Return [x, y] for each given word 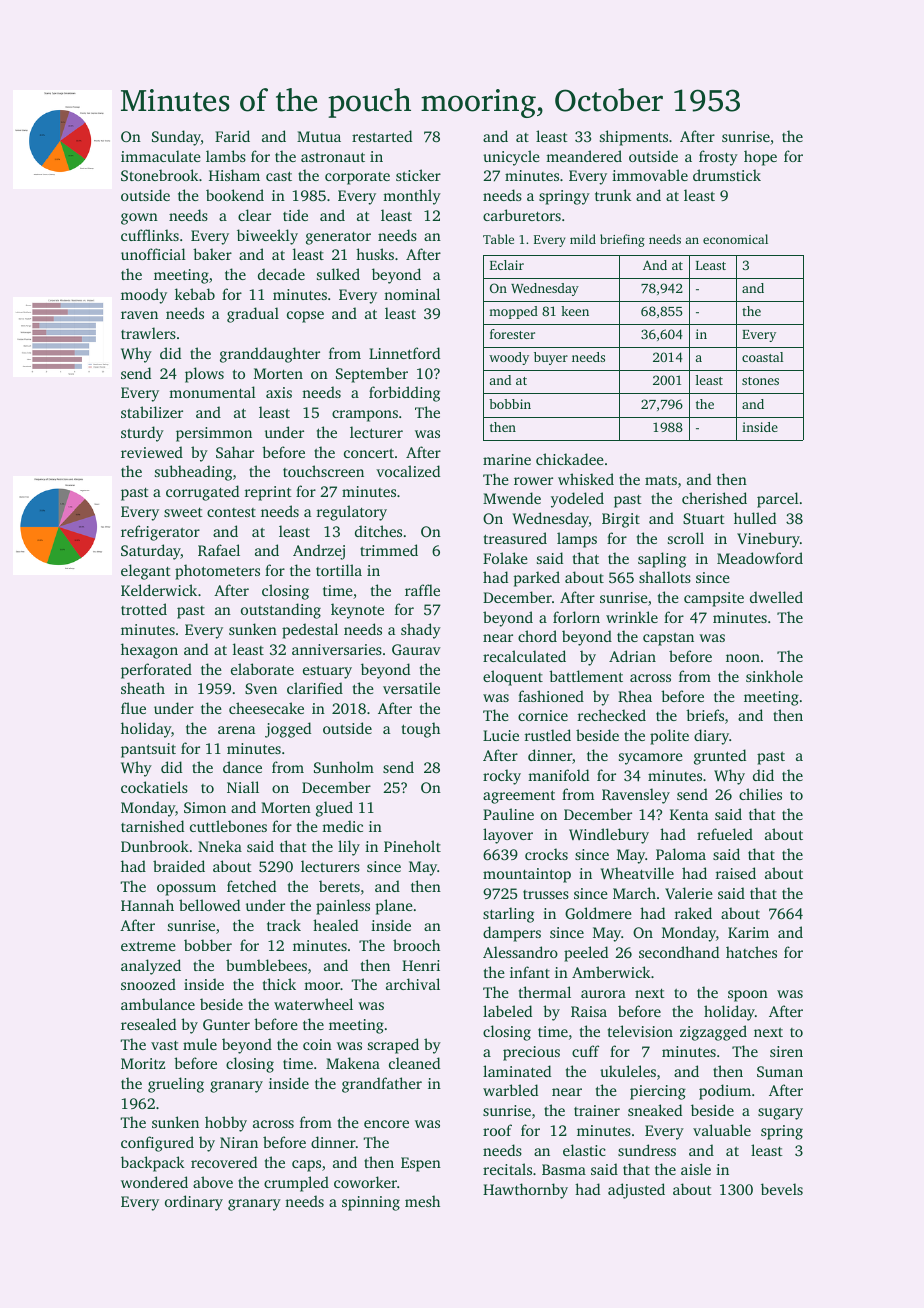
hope [760, 158]
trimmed [389, 550]
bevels [782, 1189]
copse [305, 317]
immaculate [161, 156]
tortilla [339, 570]
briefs [705, 715]
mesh [422, 1201]
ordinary [194, 1203]
